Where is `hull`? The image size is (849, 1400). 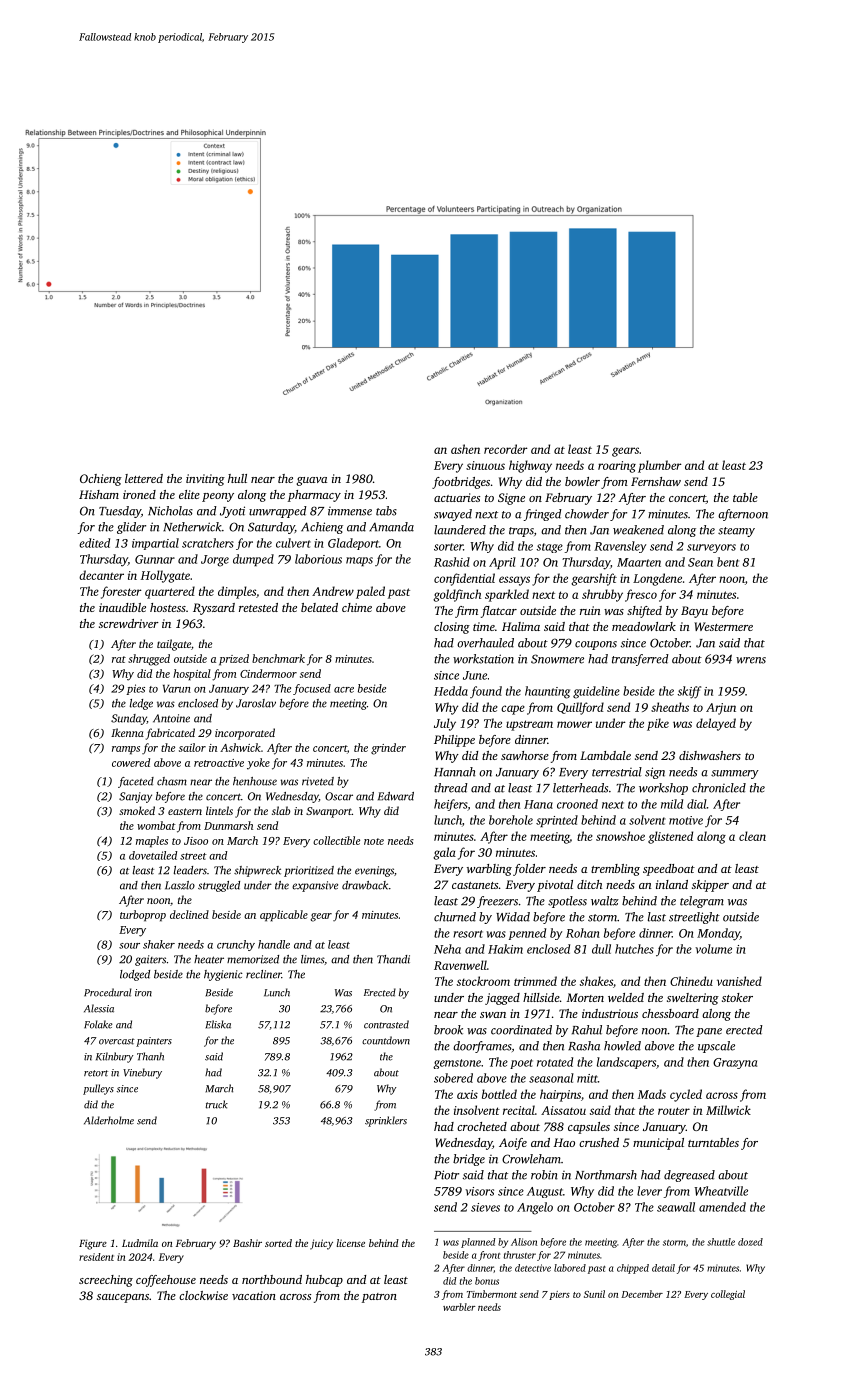 hull is located at coordinates (237, 478).
